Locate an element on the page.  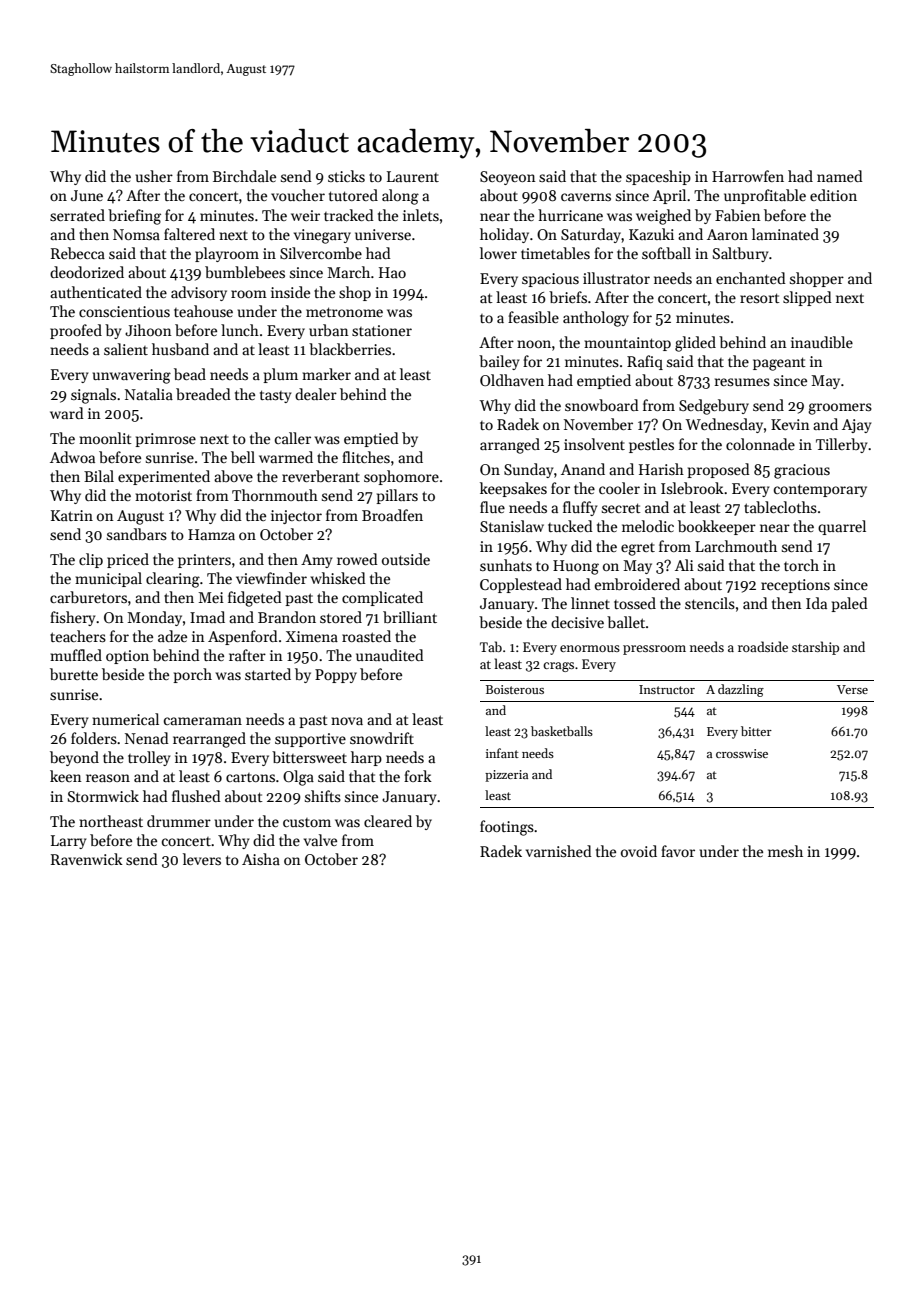
viewfinder is located at coordinates (271, 578).
